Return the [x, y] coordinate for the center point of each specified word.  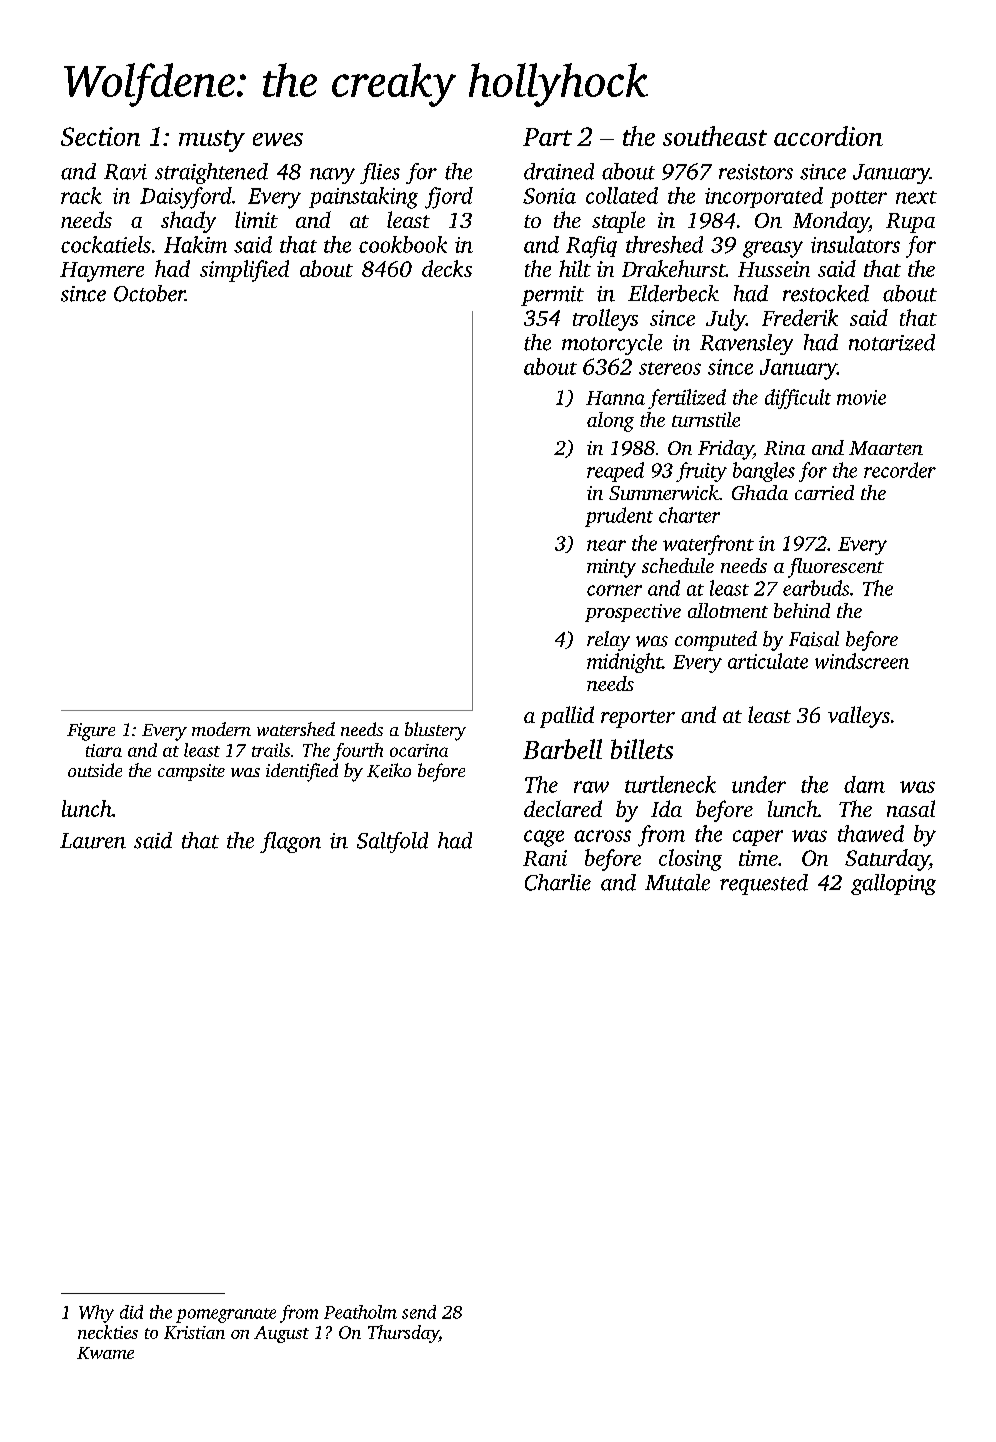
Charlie [558, 882]
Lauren [93, 841]
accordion [828, 136]
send [419, 1312]
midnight [624, 663]
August [281, 1334]
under [759, 784]
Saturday [887, 860]
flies [380, 173]
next [916, 197]
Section [100, 136]
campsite [191, 772]
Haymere [102, 272]
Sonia [549, 196]
